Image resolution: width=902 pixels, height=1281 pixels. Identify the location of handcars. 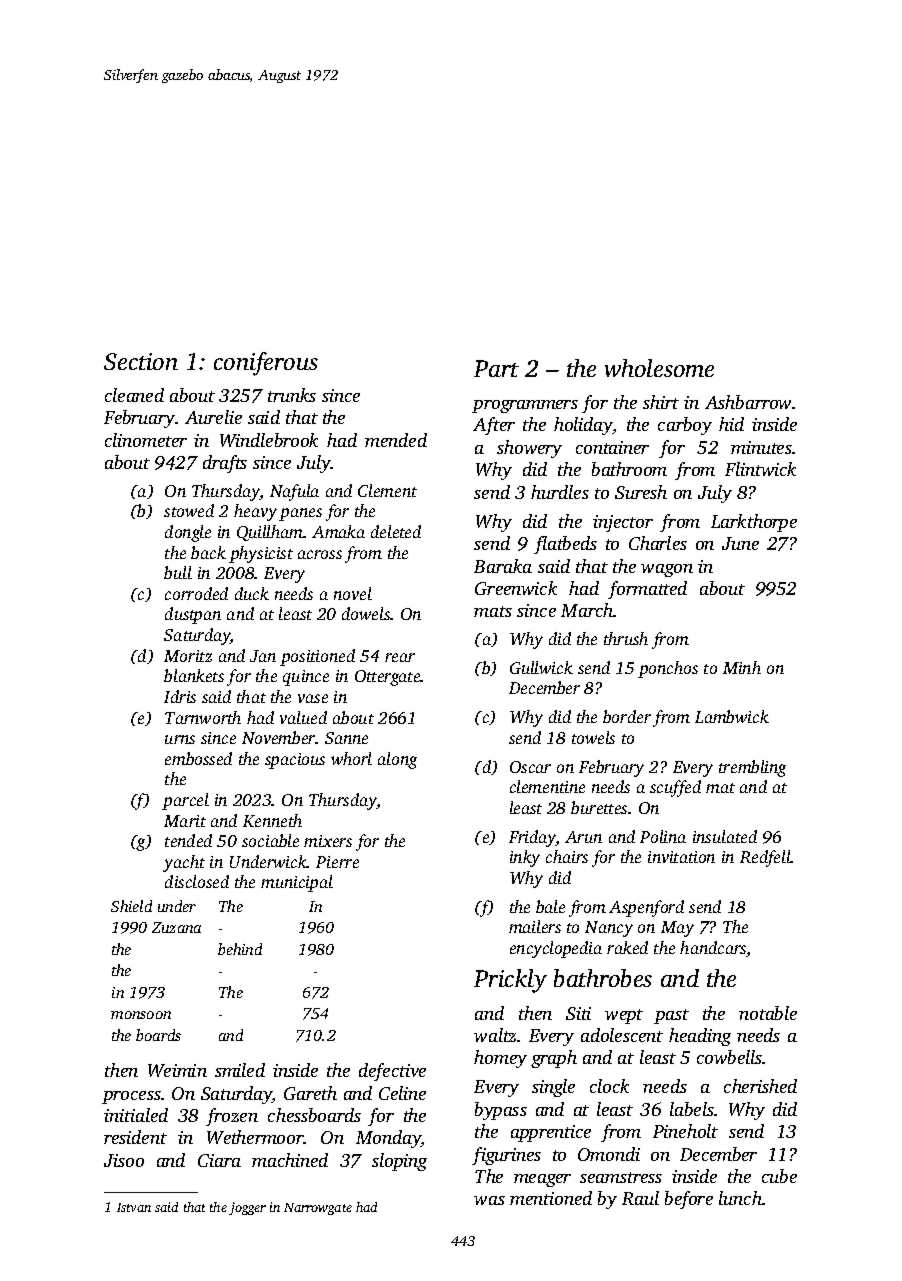
(713, 949).
